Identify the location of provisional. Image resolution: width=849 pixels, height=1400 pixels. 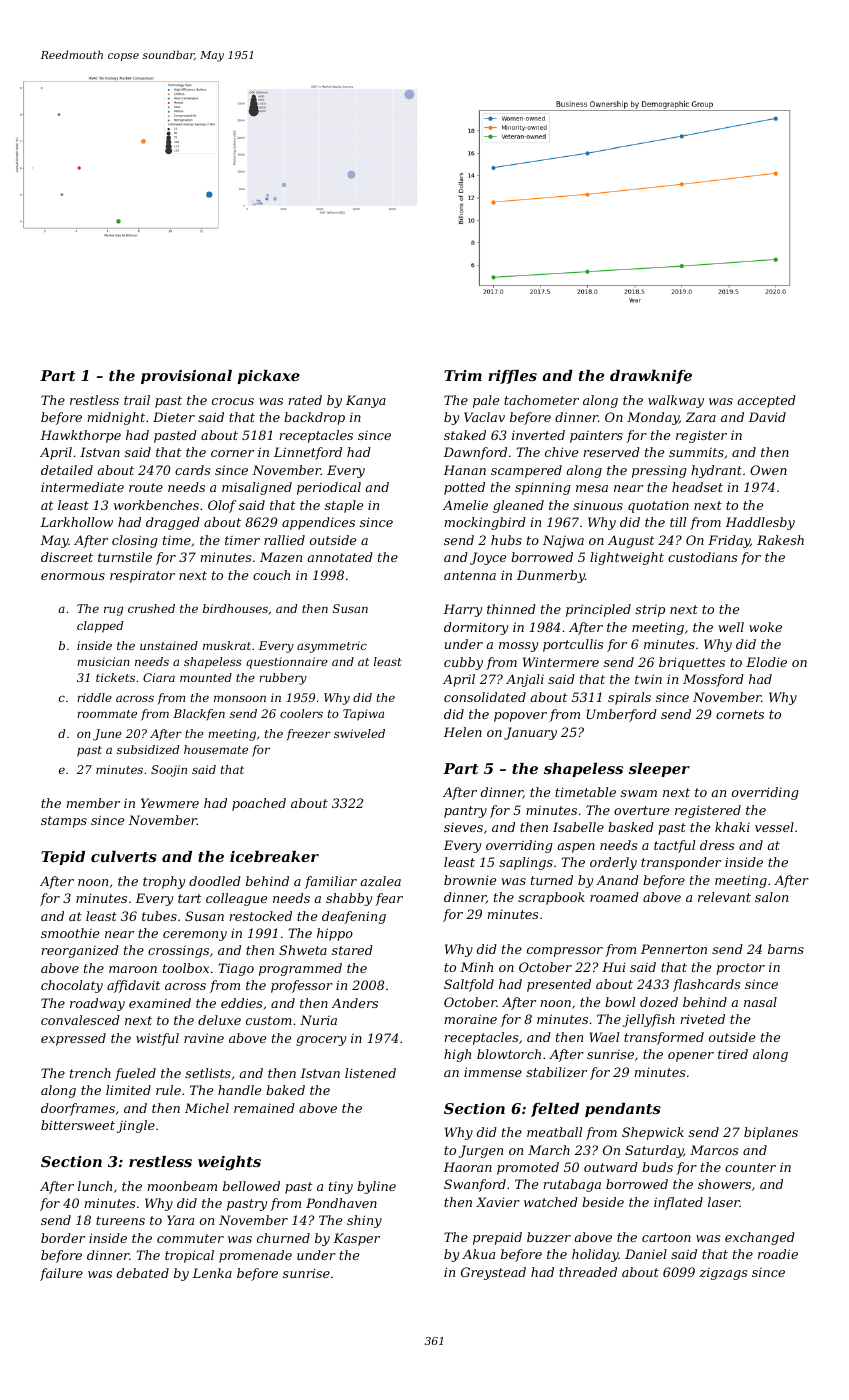
(186, 377).
